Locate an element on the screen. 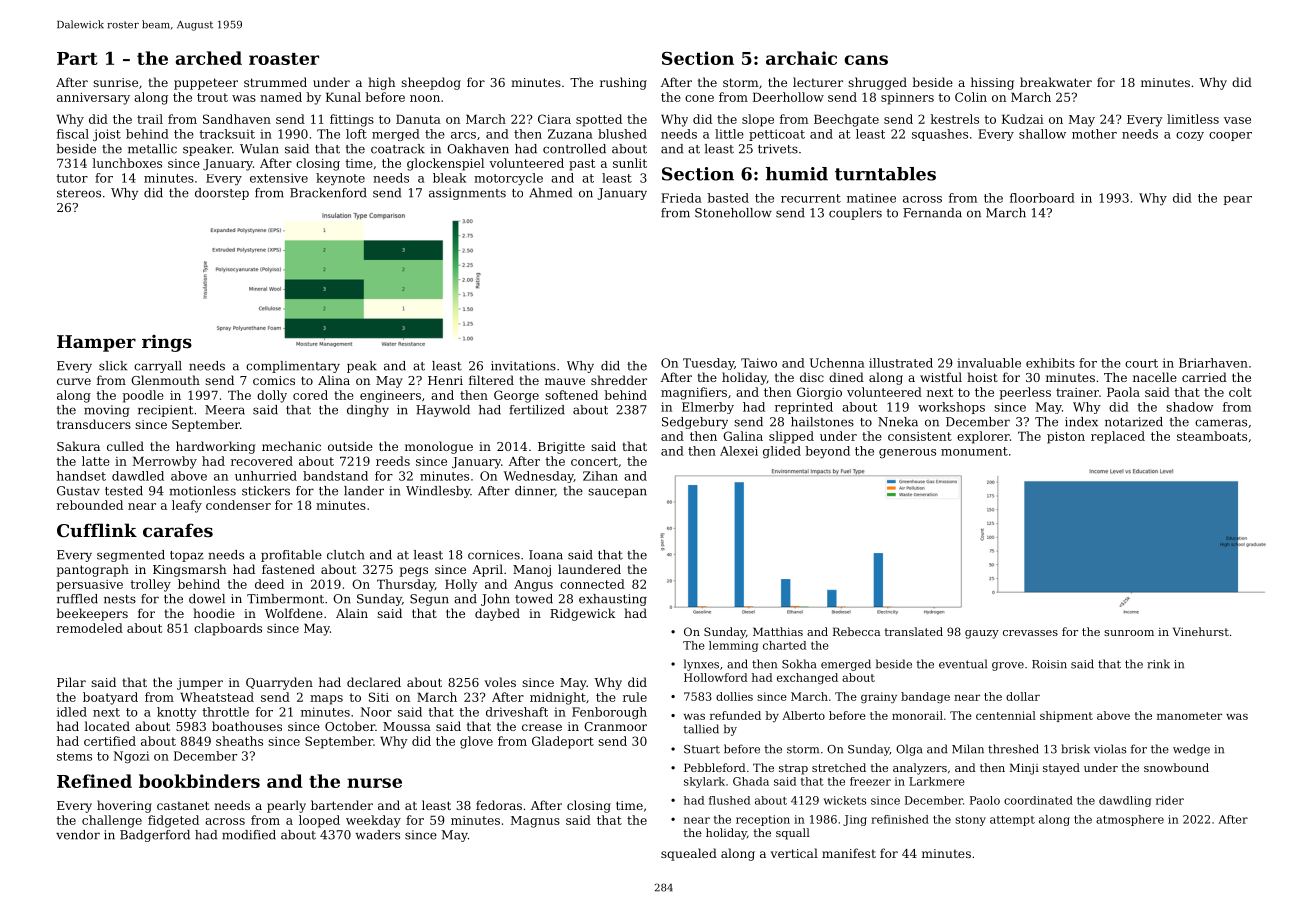 Image resolution: width=1308 pixels, height=924 pixels. sheepdog is located at coordinates (431, 83).
